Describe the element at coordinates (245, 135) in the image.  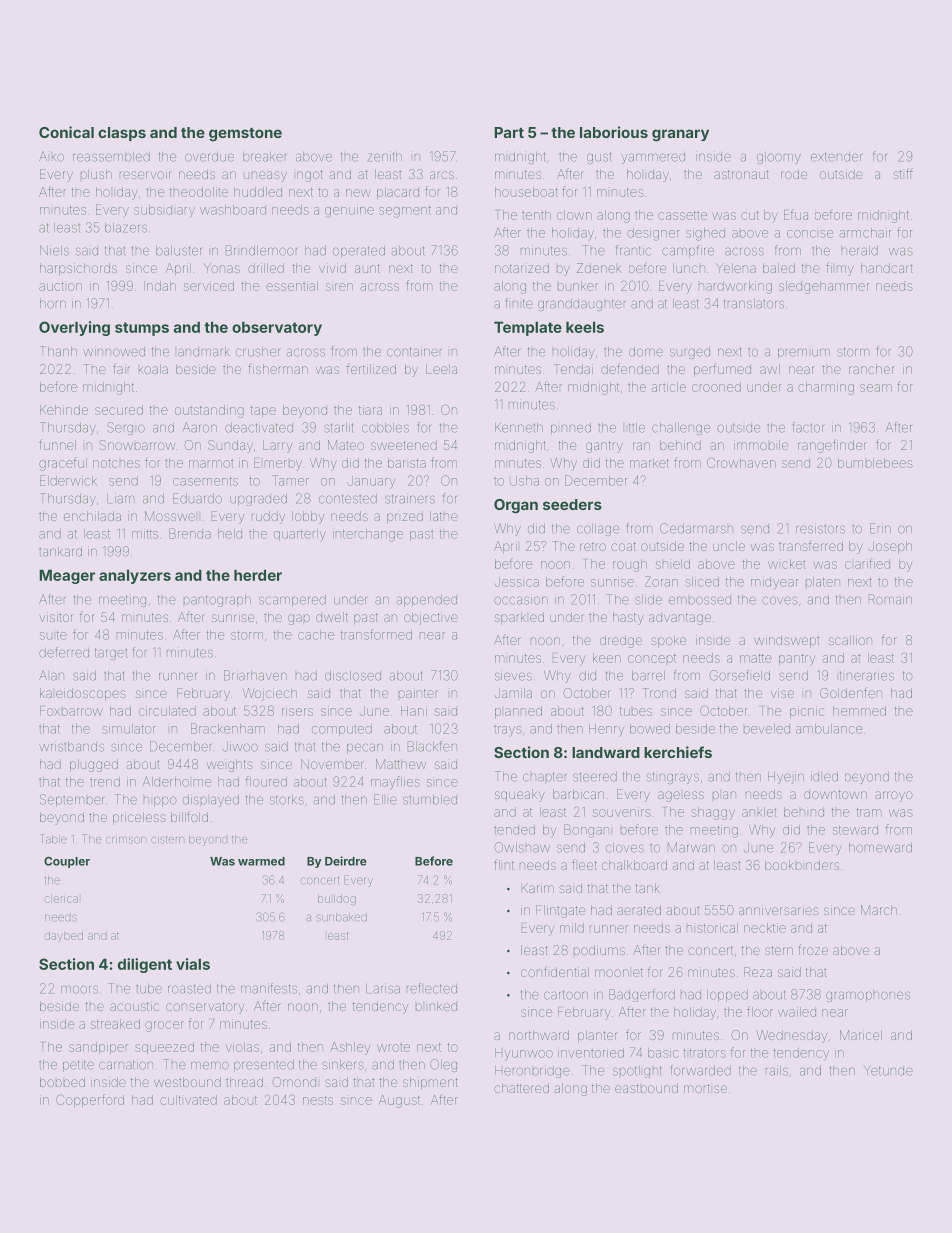
I see `gemstone` at that location.
